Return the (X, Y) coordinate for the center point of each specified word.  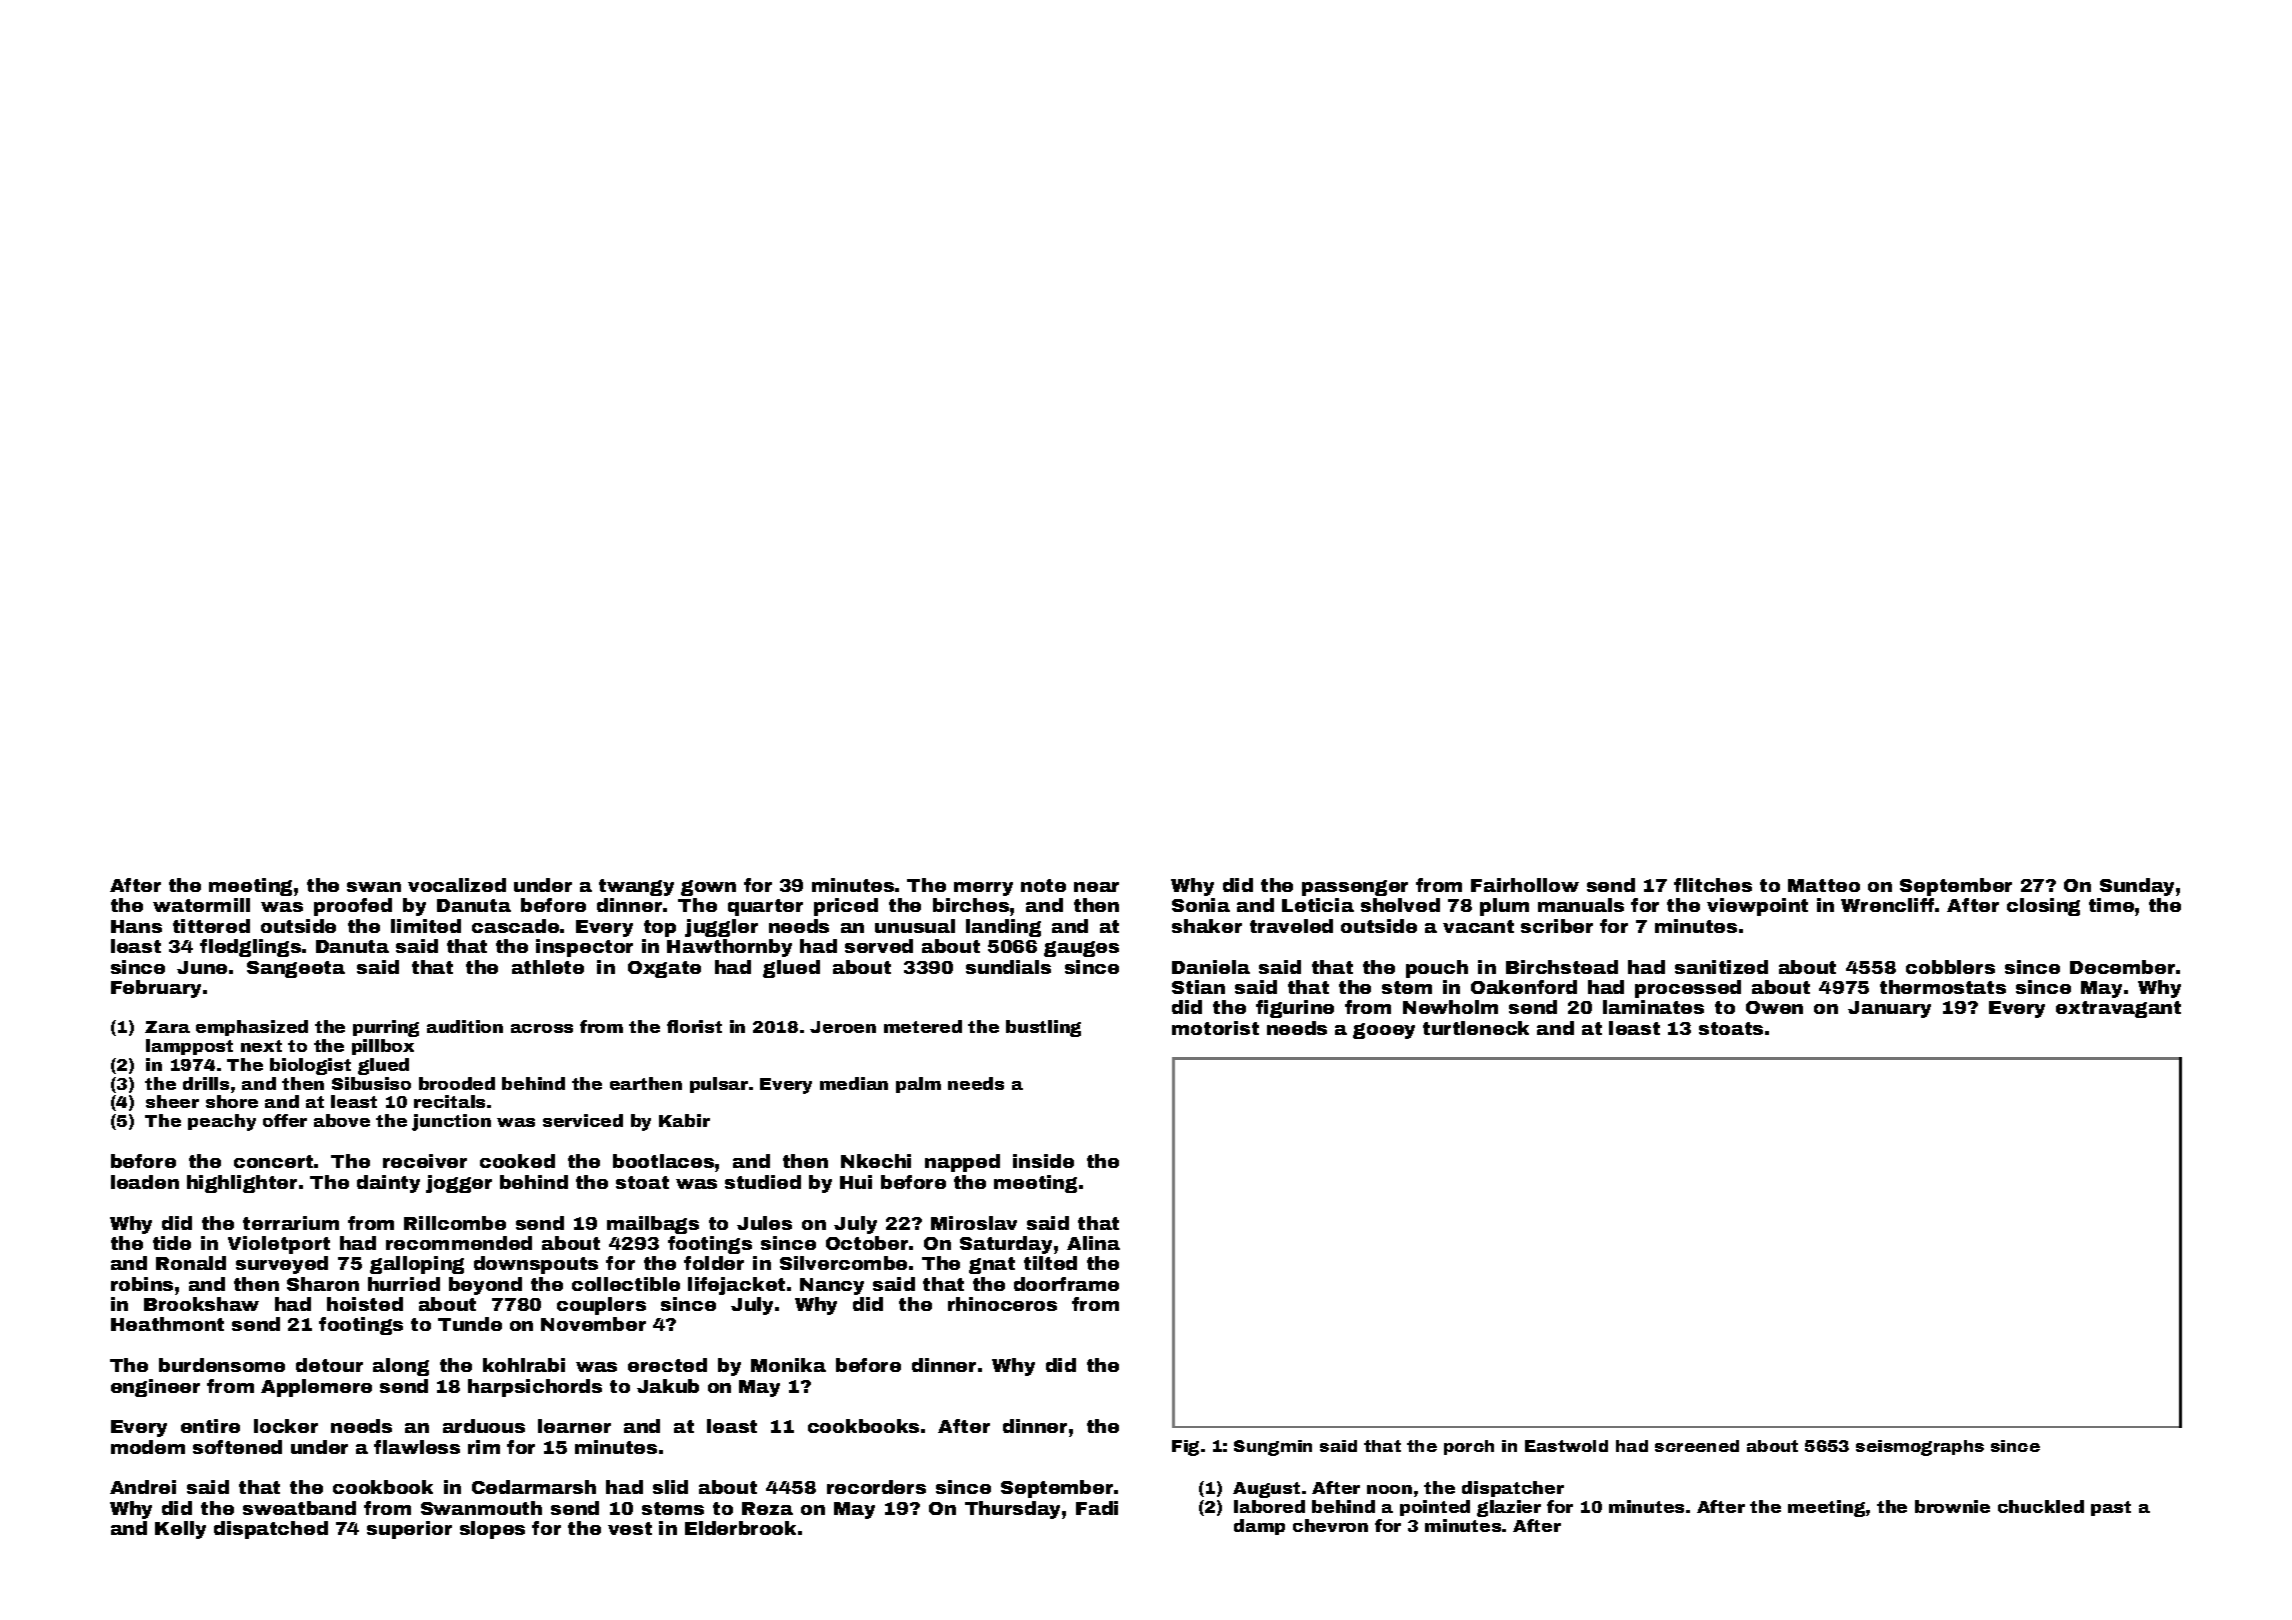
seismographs (1920, 1448)
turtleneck (1476, 1028)
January (1889, 1009)
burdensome (222, 1365)
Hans (136, 926)
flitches (1713, 885)
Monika (788, 1365)
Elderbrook (740, 1528)
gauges (1081, 949)
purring (386, 1028)
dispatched (271, 1530)
